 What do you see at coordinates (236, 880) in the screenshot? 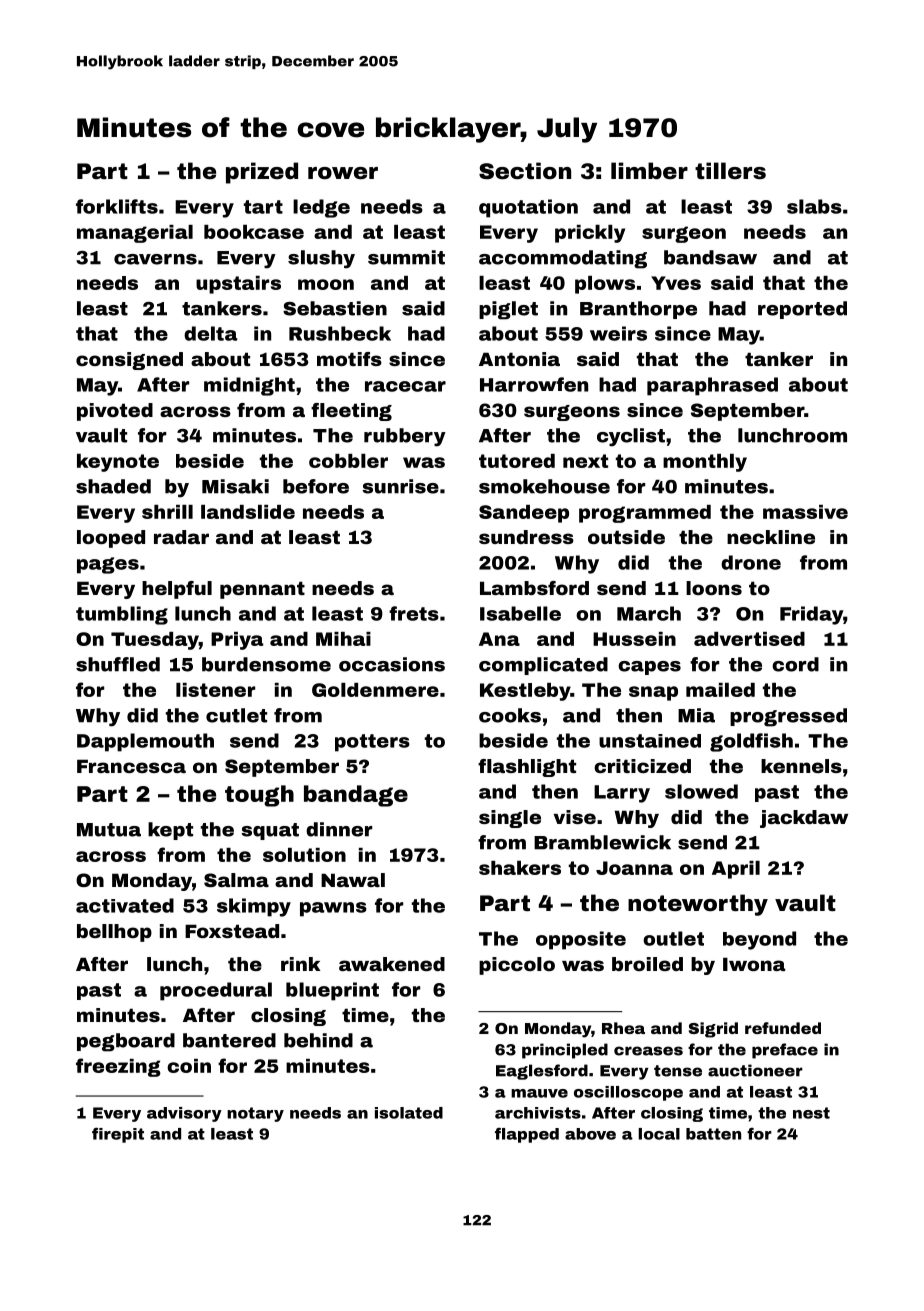
I see `Salma` at bounding box center [236, 880].
